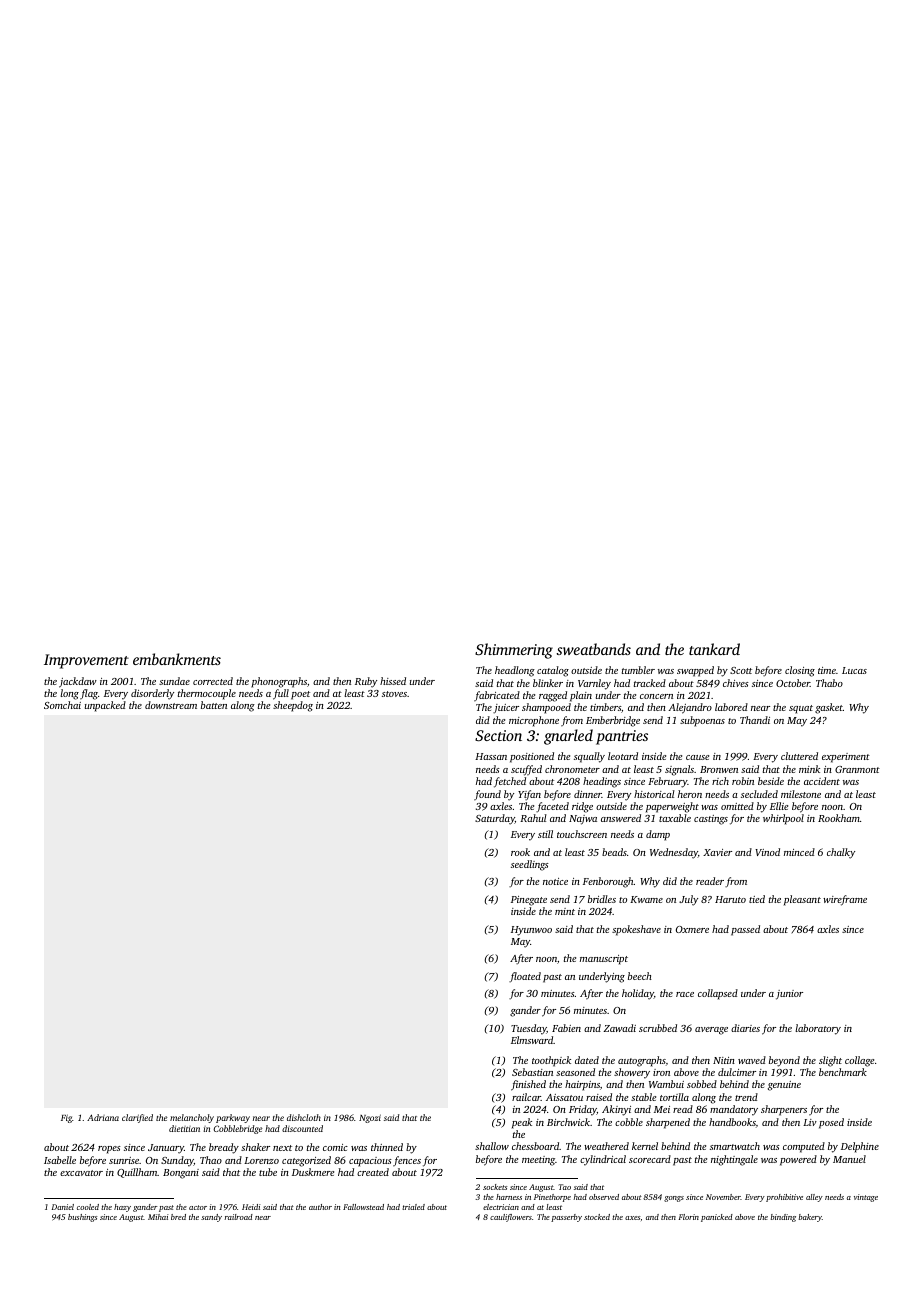 The height and width of the screenshot is (1308, 924). What do you see at coordinates (511, 1218) in the screenshot?
I see `cauliflowers` at bounding box center [511, 1218].
